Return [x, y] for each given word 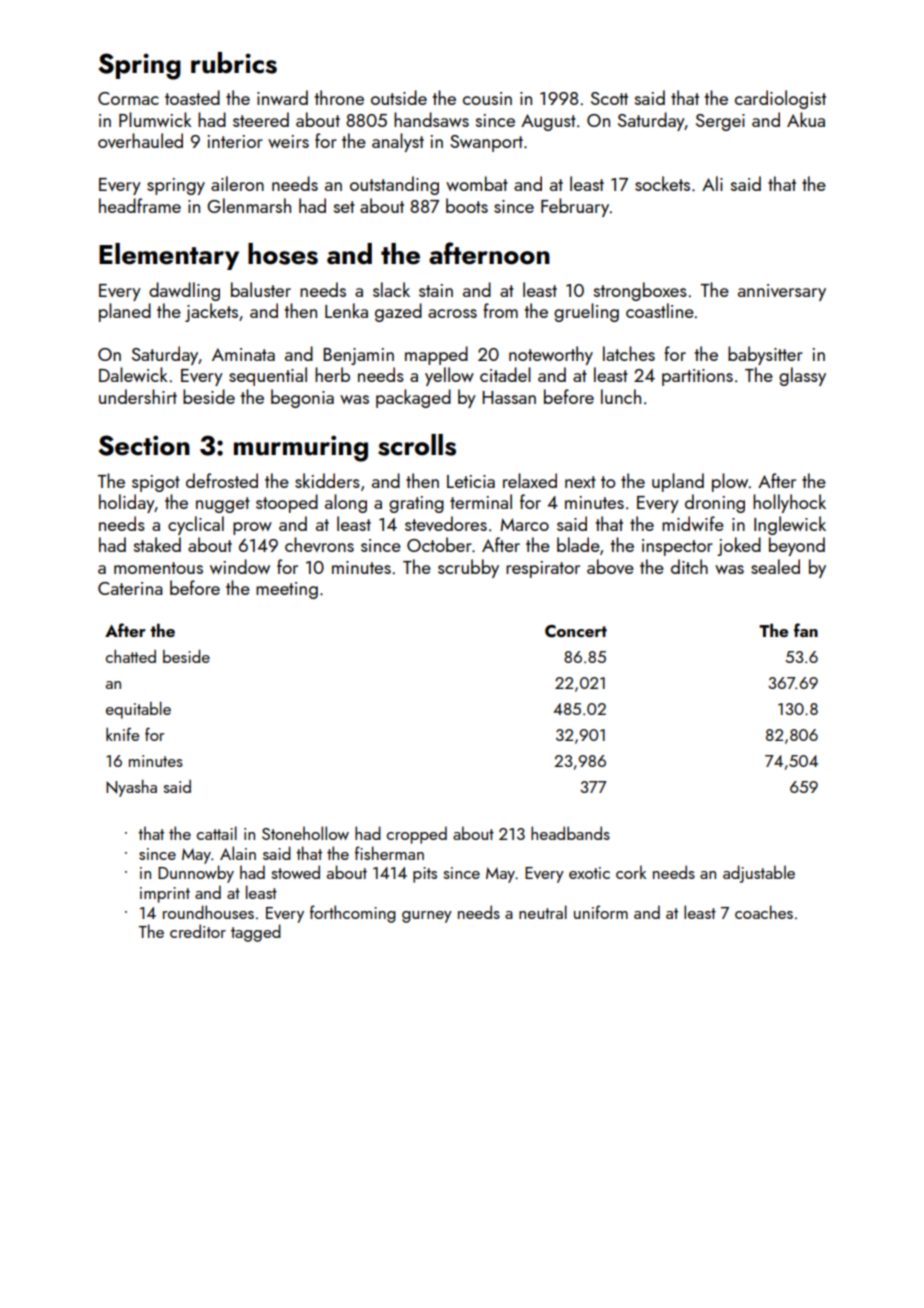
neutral [543, 912]
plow [730, 482]
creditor [198, 931]
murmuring [301, 448]
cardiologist [780, 99]
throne [339, 97]
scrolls [417, 445]
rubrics [234, 63]
